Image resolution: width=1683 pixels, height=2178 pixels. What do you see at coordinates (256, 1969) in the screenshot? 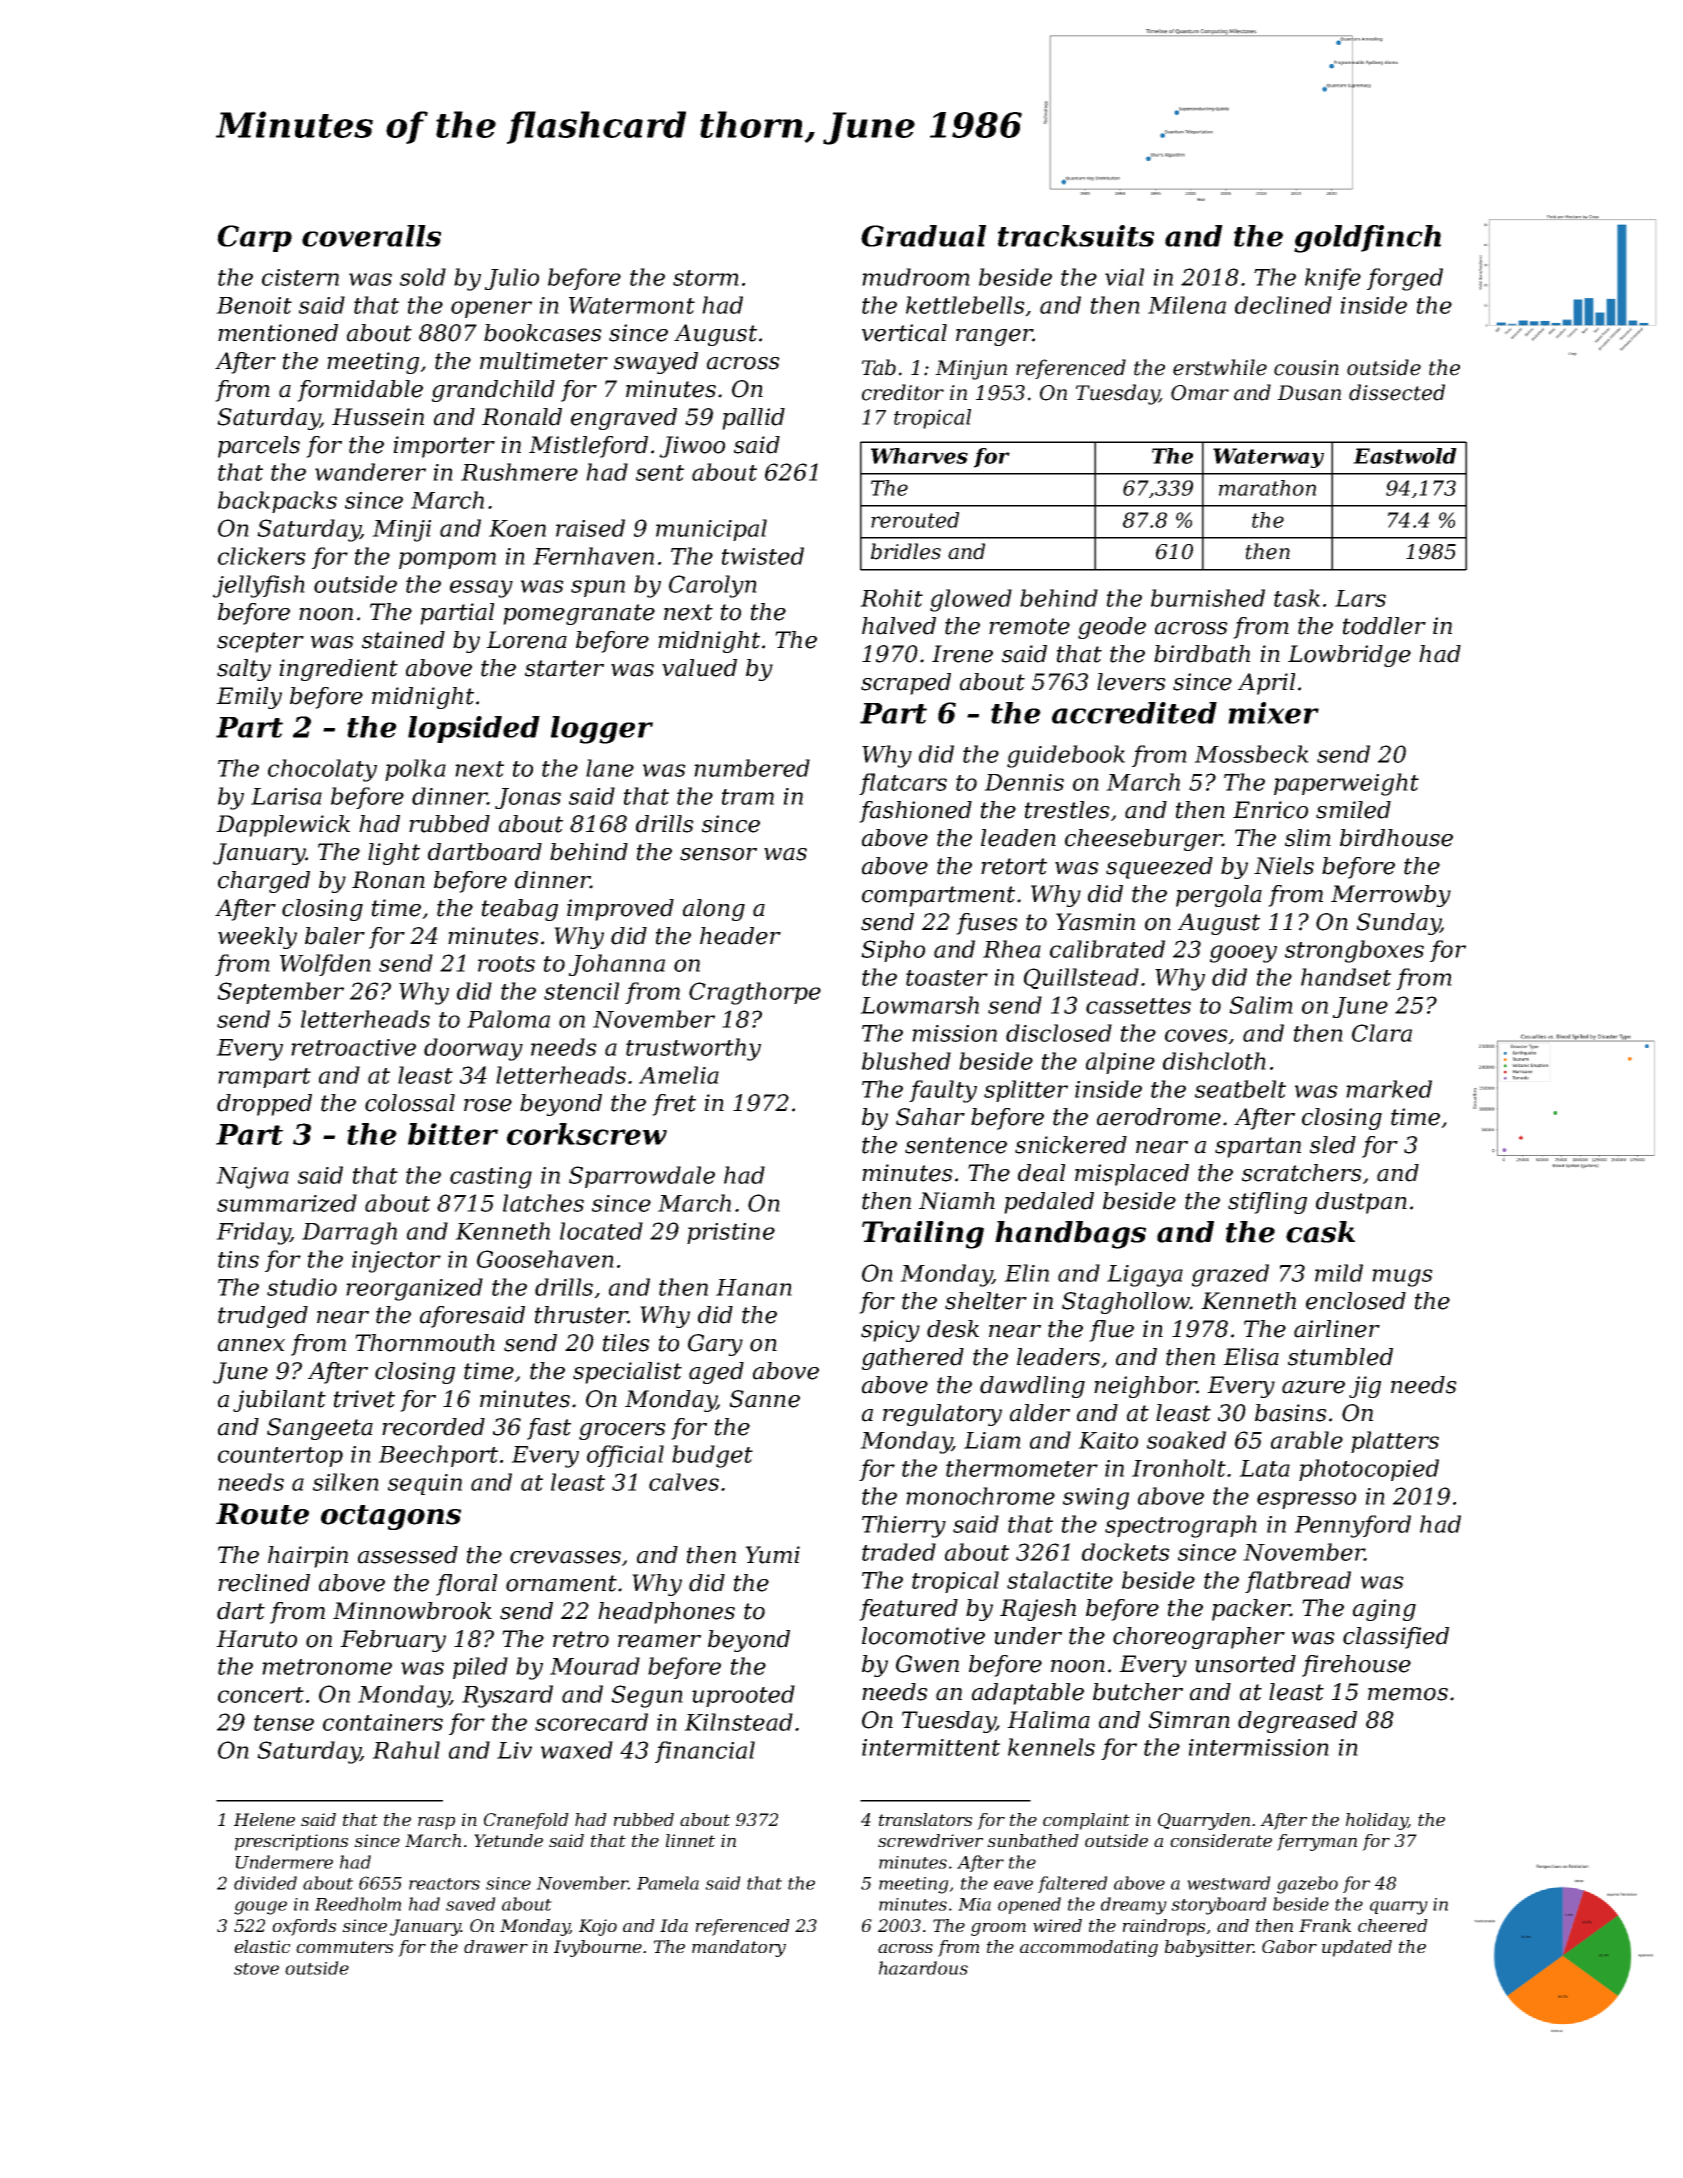
I see `stove` at bounding box center [256, 1969].
